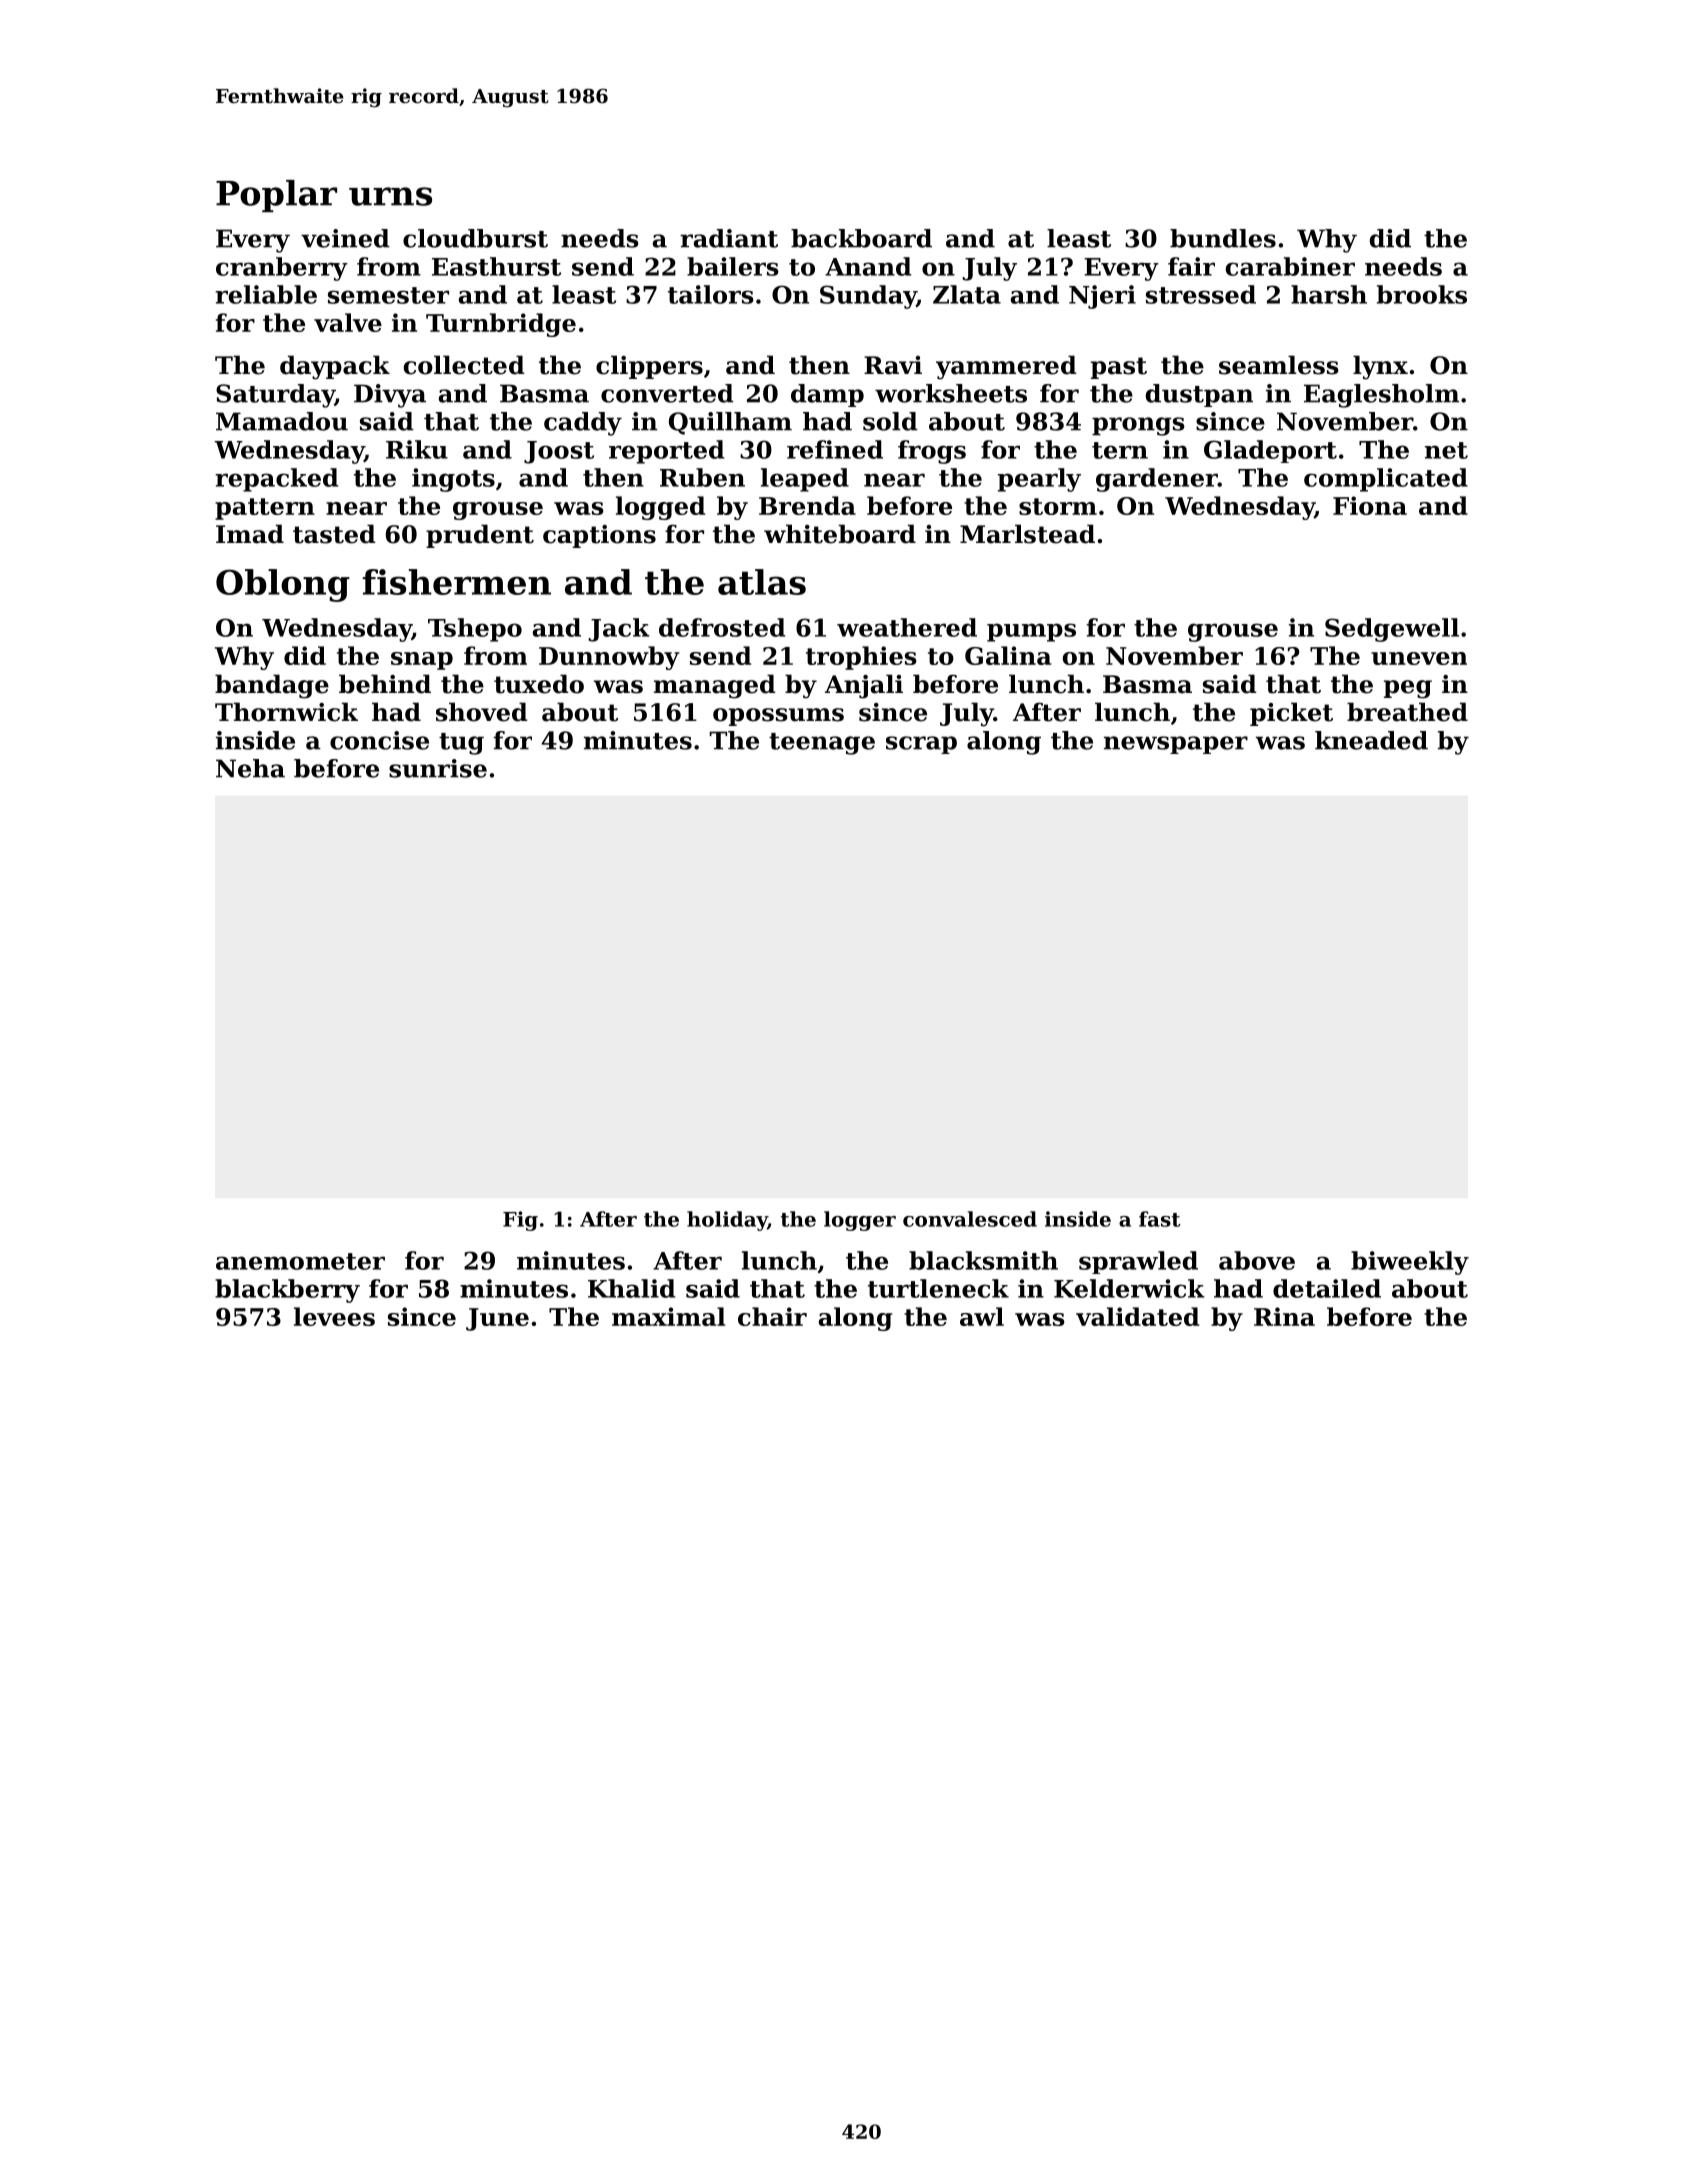  Describe the element at coordinates (1410, 1263) in the screenshot. I see `biweekly` at that location.
